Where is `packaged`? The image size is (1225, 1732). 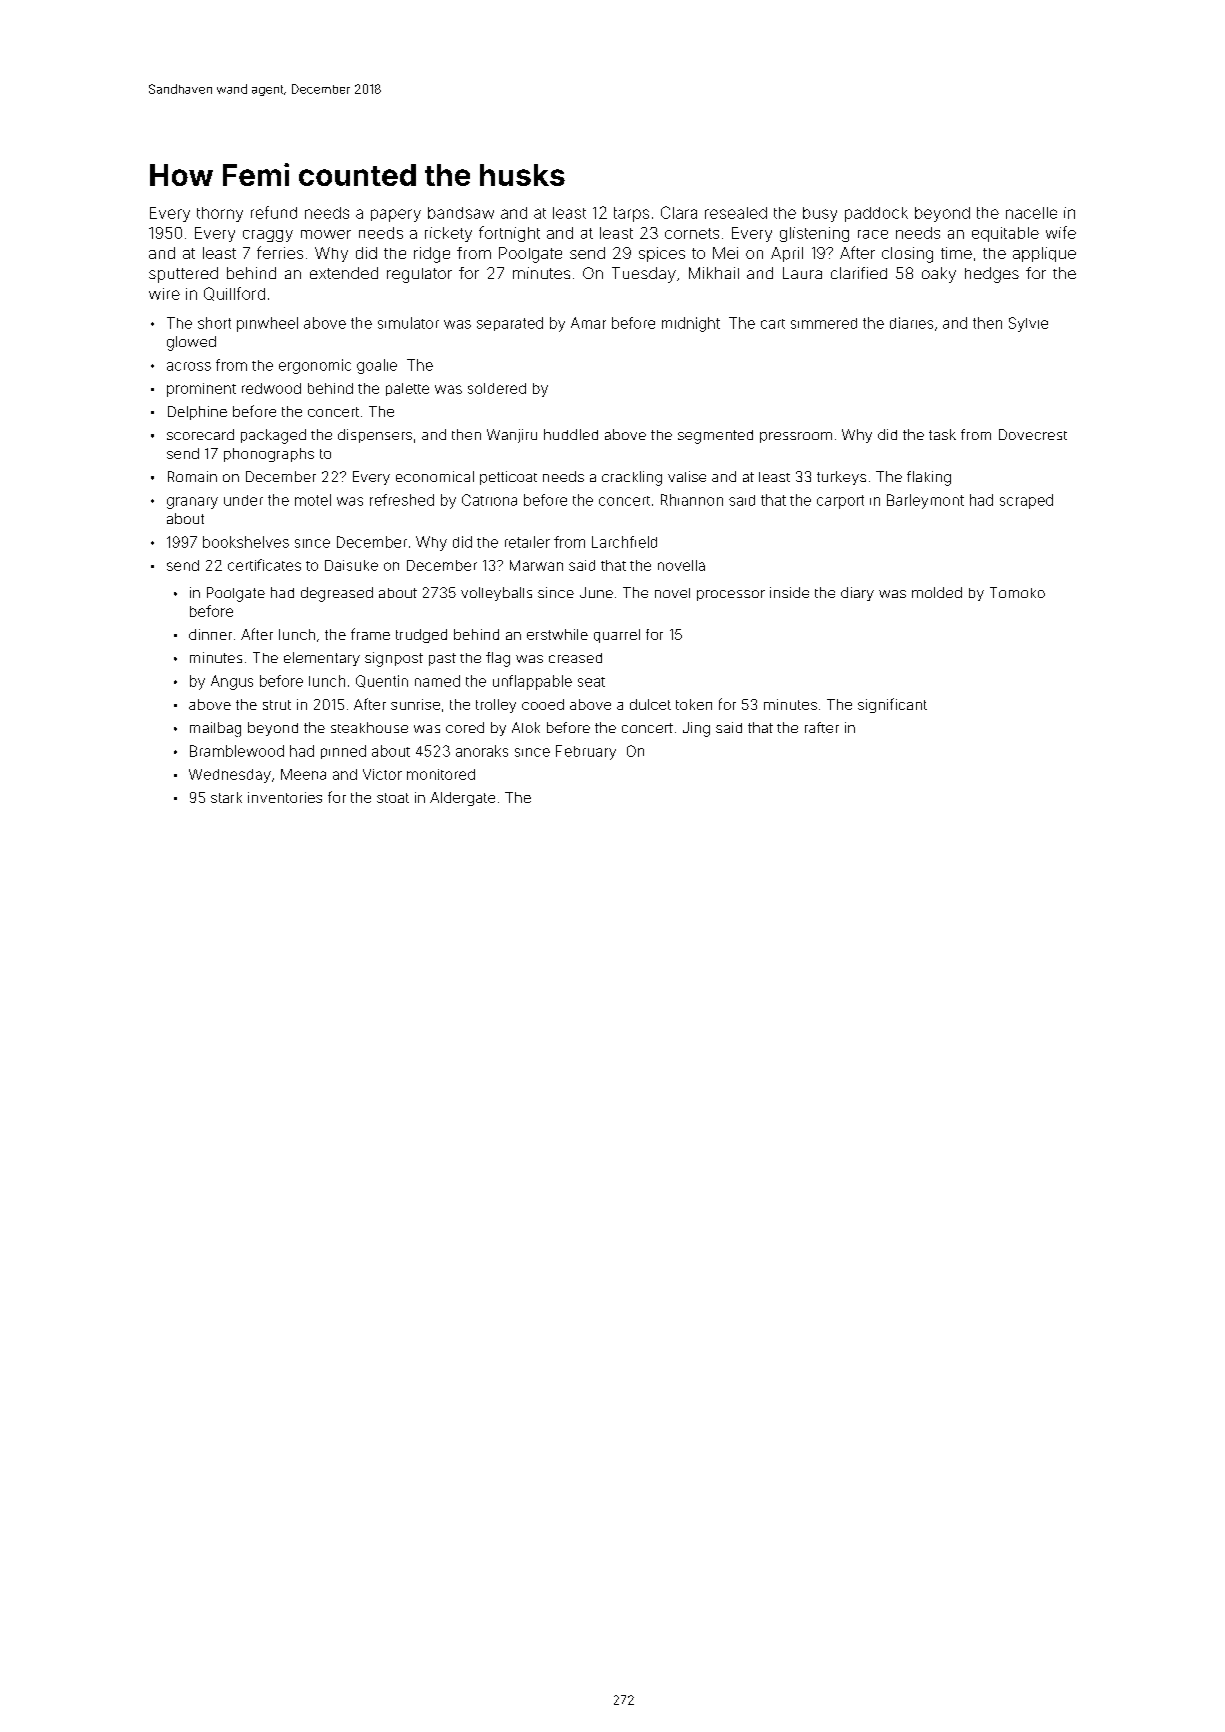
packaged is located at coordinates (273, 436).
